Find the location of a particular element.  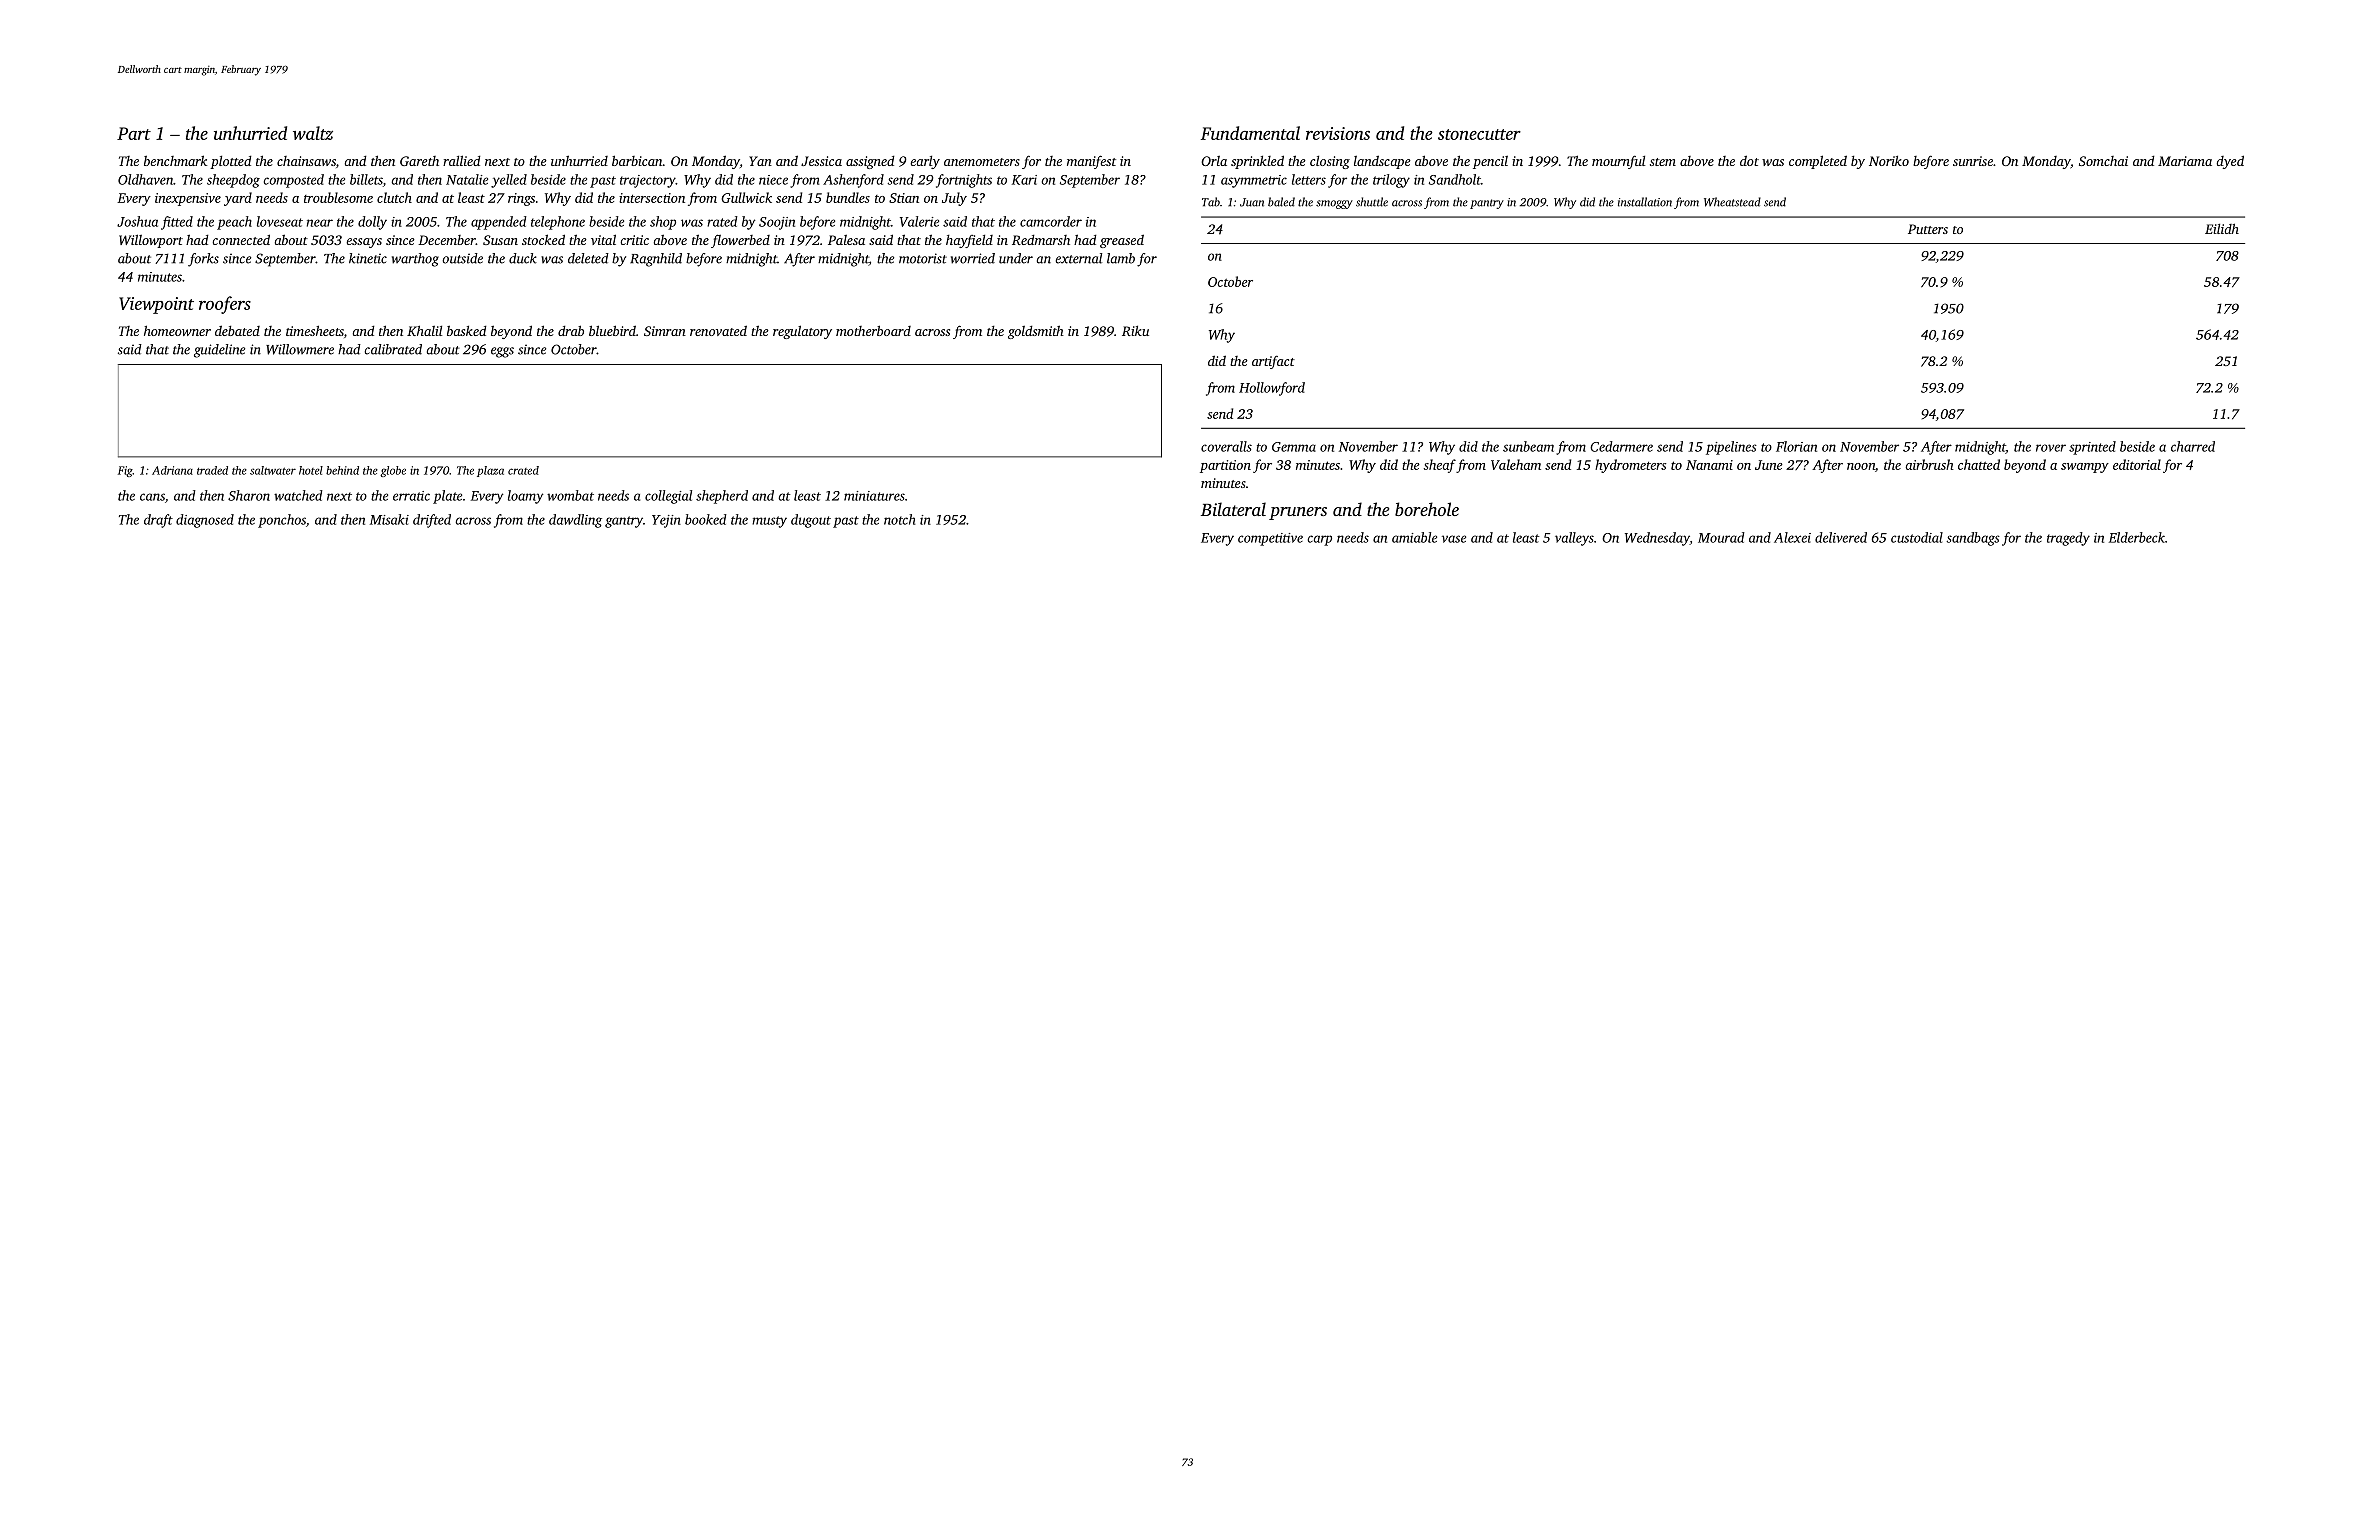

barbican is located at coordinates (637, 160).
